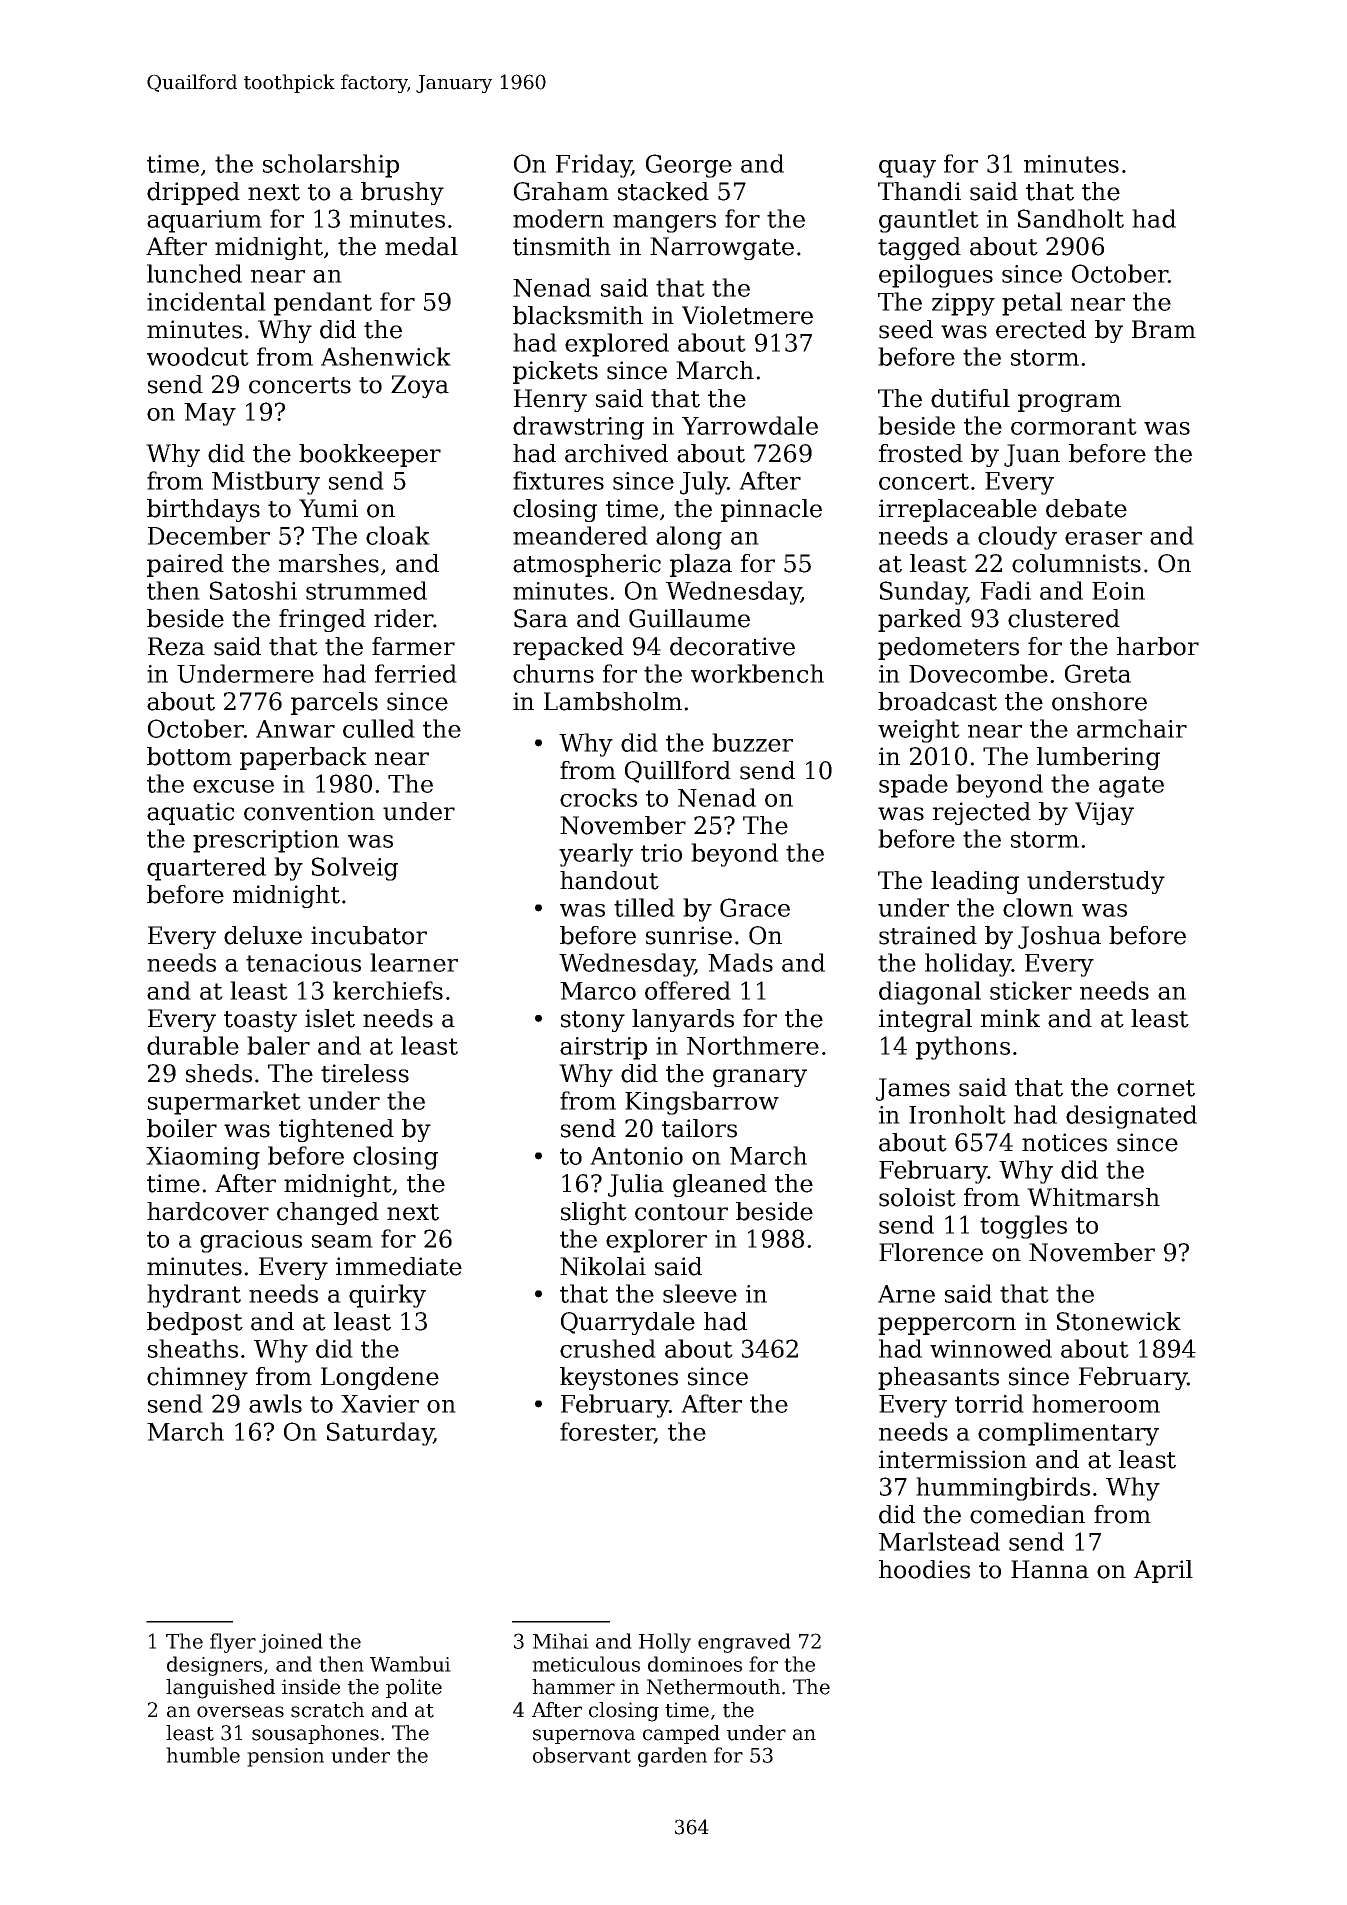 This screenshot has height=1905, width=1347. I want to click on meandered, so click(580, 535).
